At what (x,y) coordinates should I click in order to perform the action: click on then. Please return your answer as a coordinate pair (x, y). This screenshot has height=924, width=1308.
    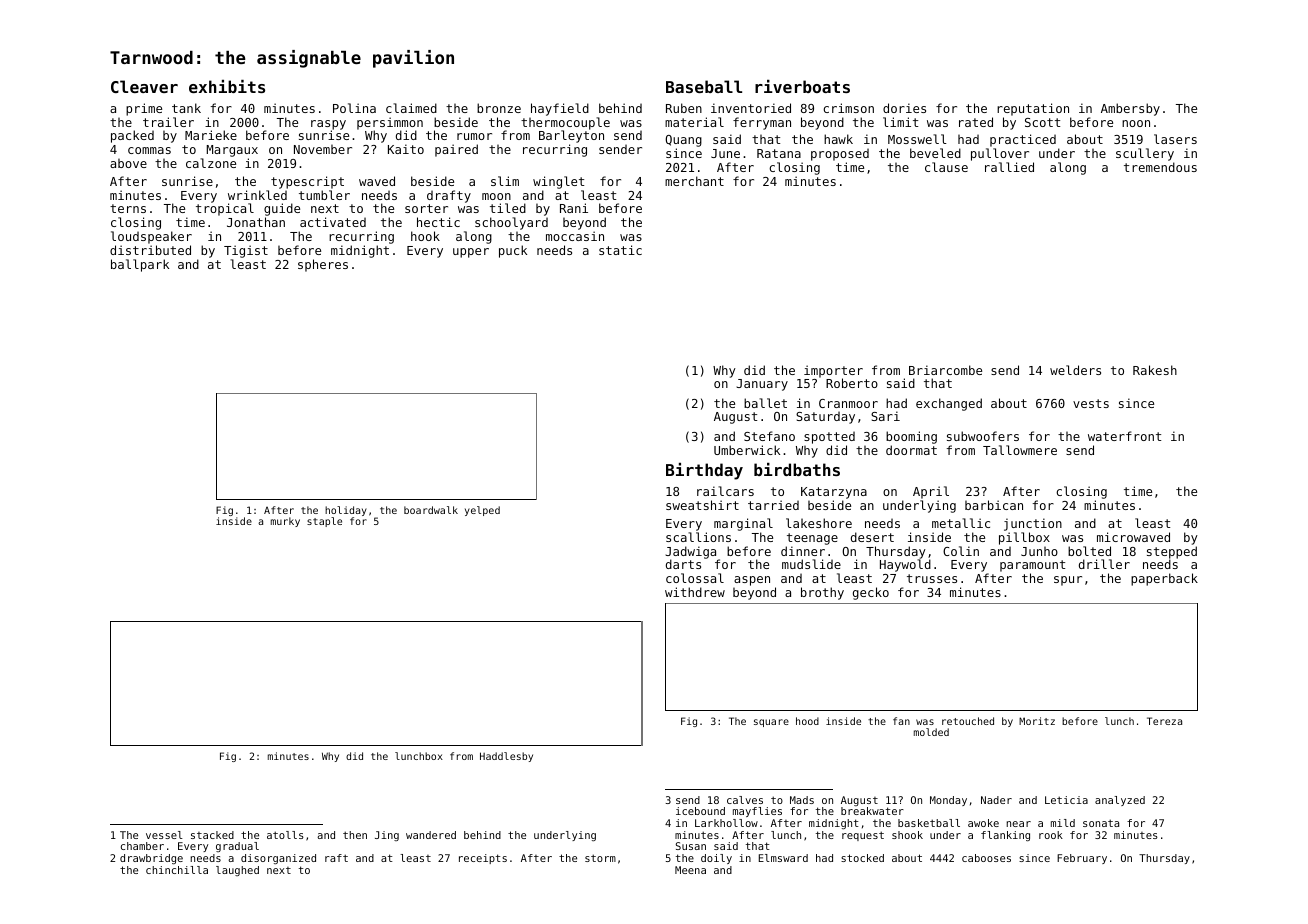
    Looking at the image, I should click on (355, 835).
